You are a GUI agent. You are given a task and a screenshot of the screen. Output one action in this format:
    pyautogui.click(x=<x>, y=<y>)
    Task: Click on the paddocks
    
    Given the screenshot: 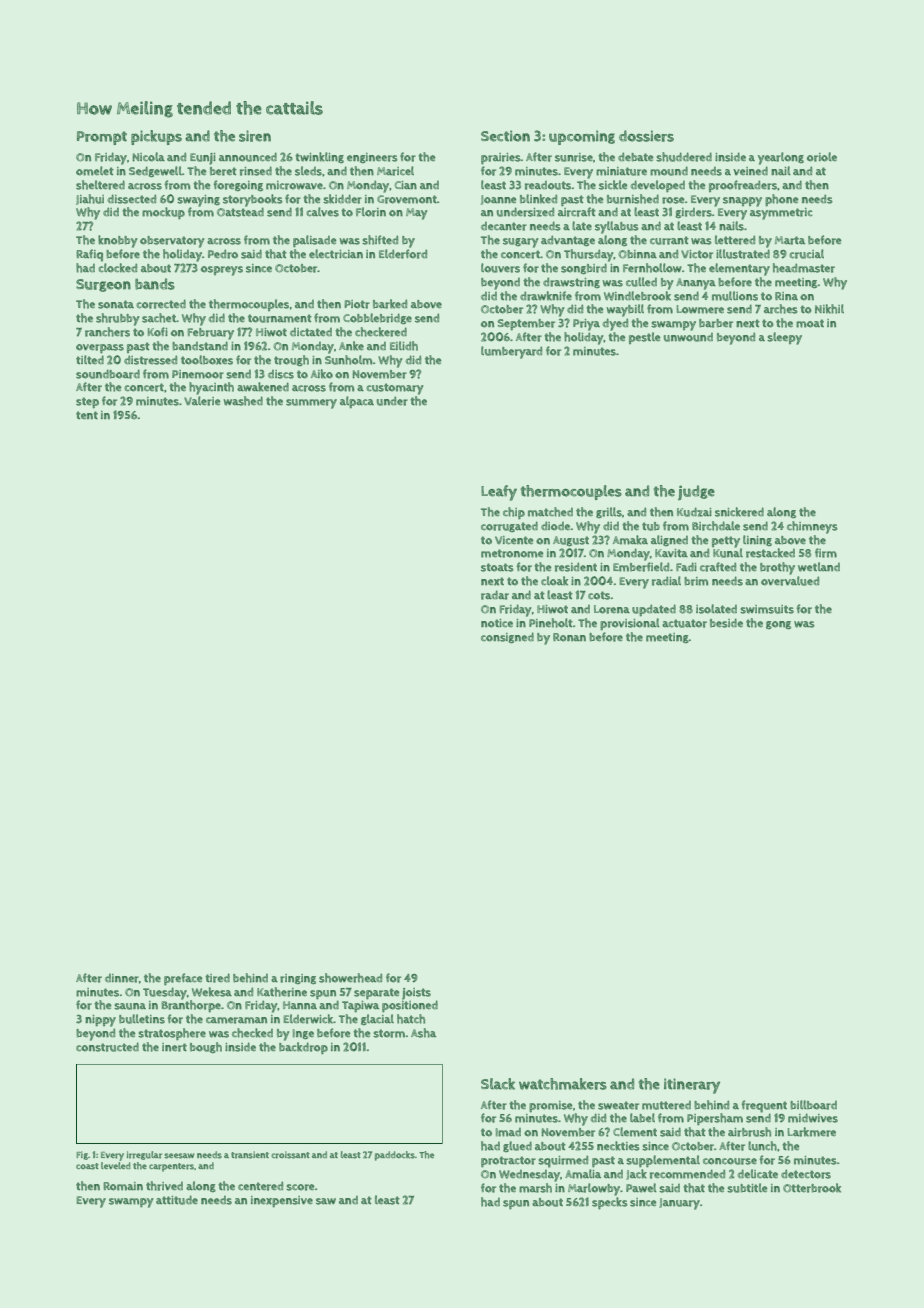 What is the action you would take?
    pyautogui.click(x=395, y=1156)
